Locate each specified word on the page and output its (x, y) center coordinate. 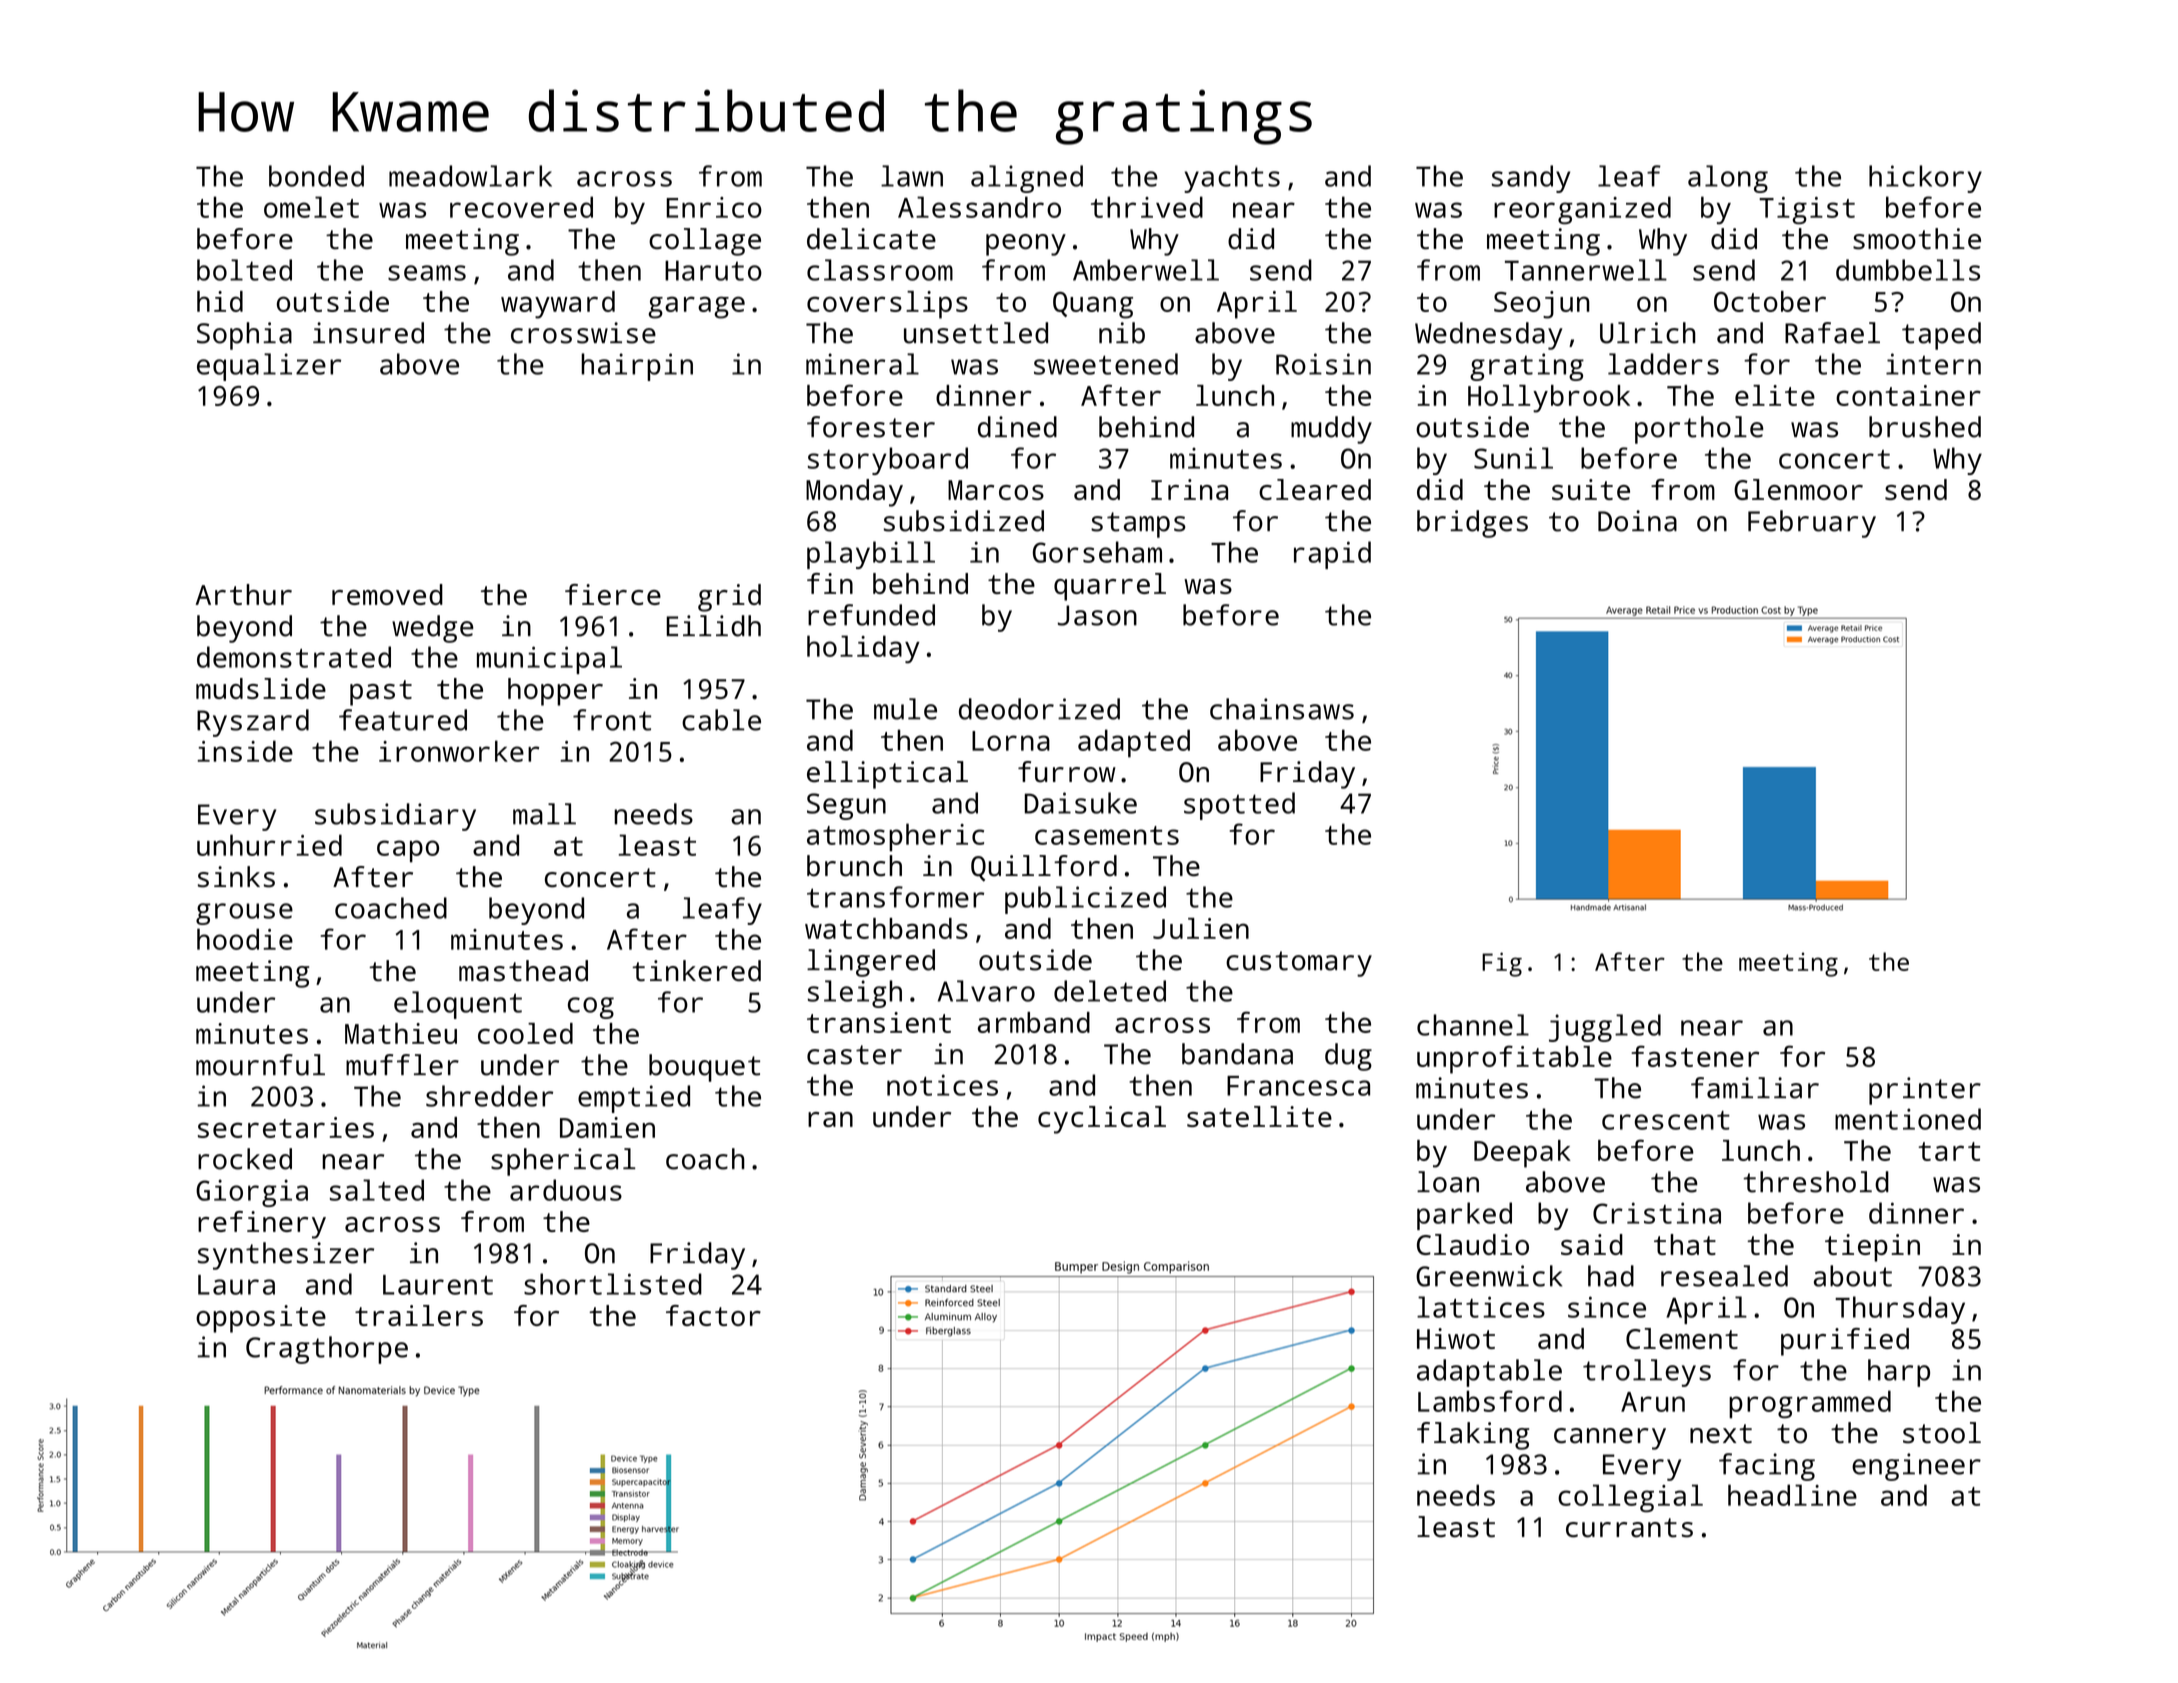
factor (713, 1315)
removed (387, 594)
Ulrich (1648, 333)
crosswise (583, 333)
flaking (1473, 1436)
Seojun (1542, 305)
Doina (1637, 521)
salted (377, 1190)
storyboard (888, 461)
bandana (1237, 1054)
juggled (1605, 1028)
